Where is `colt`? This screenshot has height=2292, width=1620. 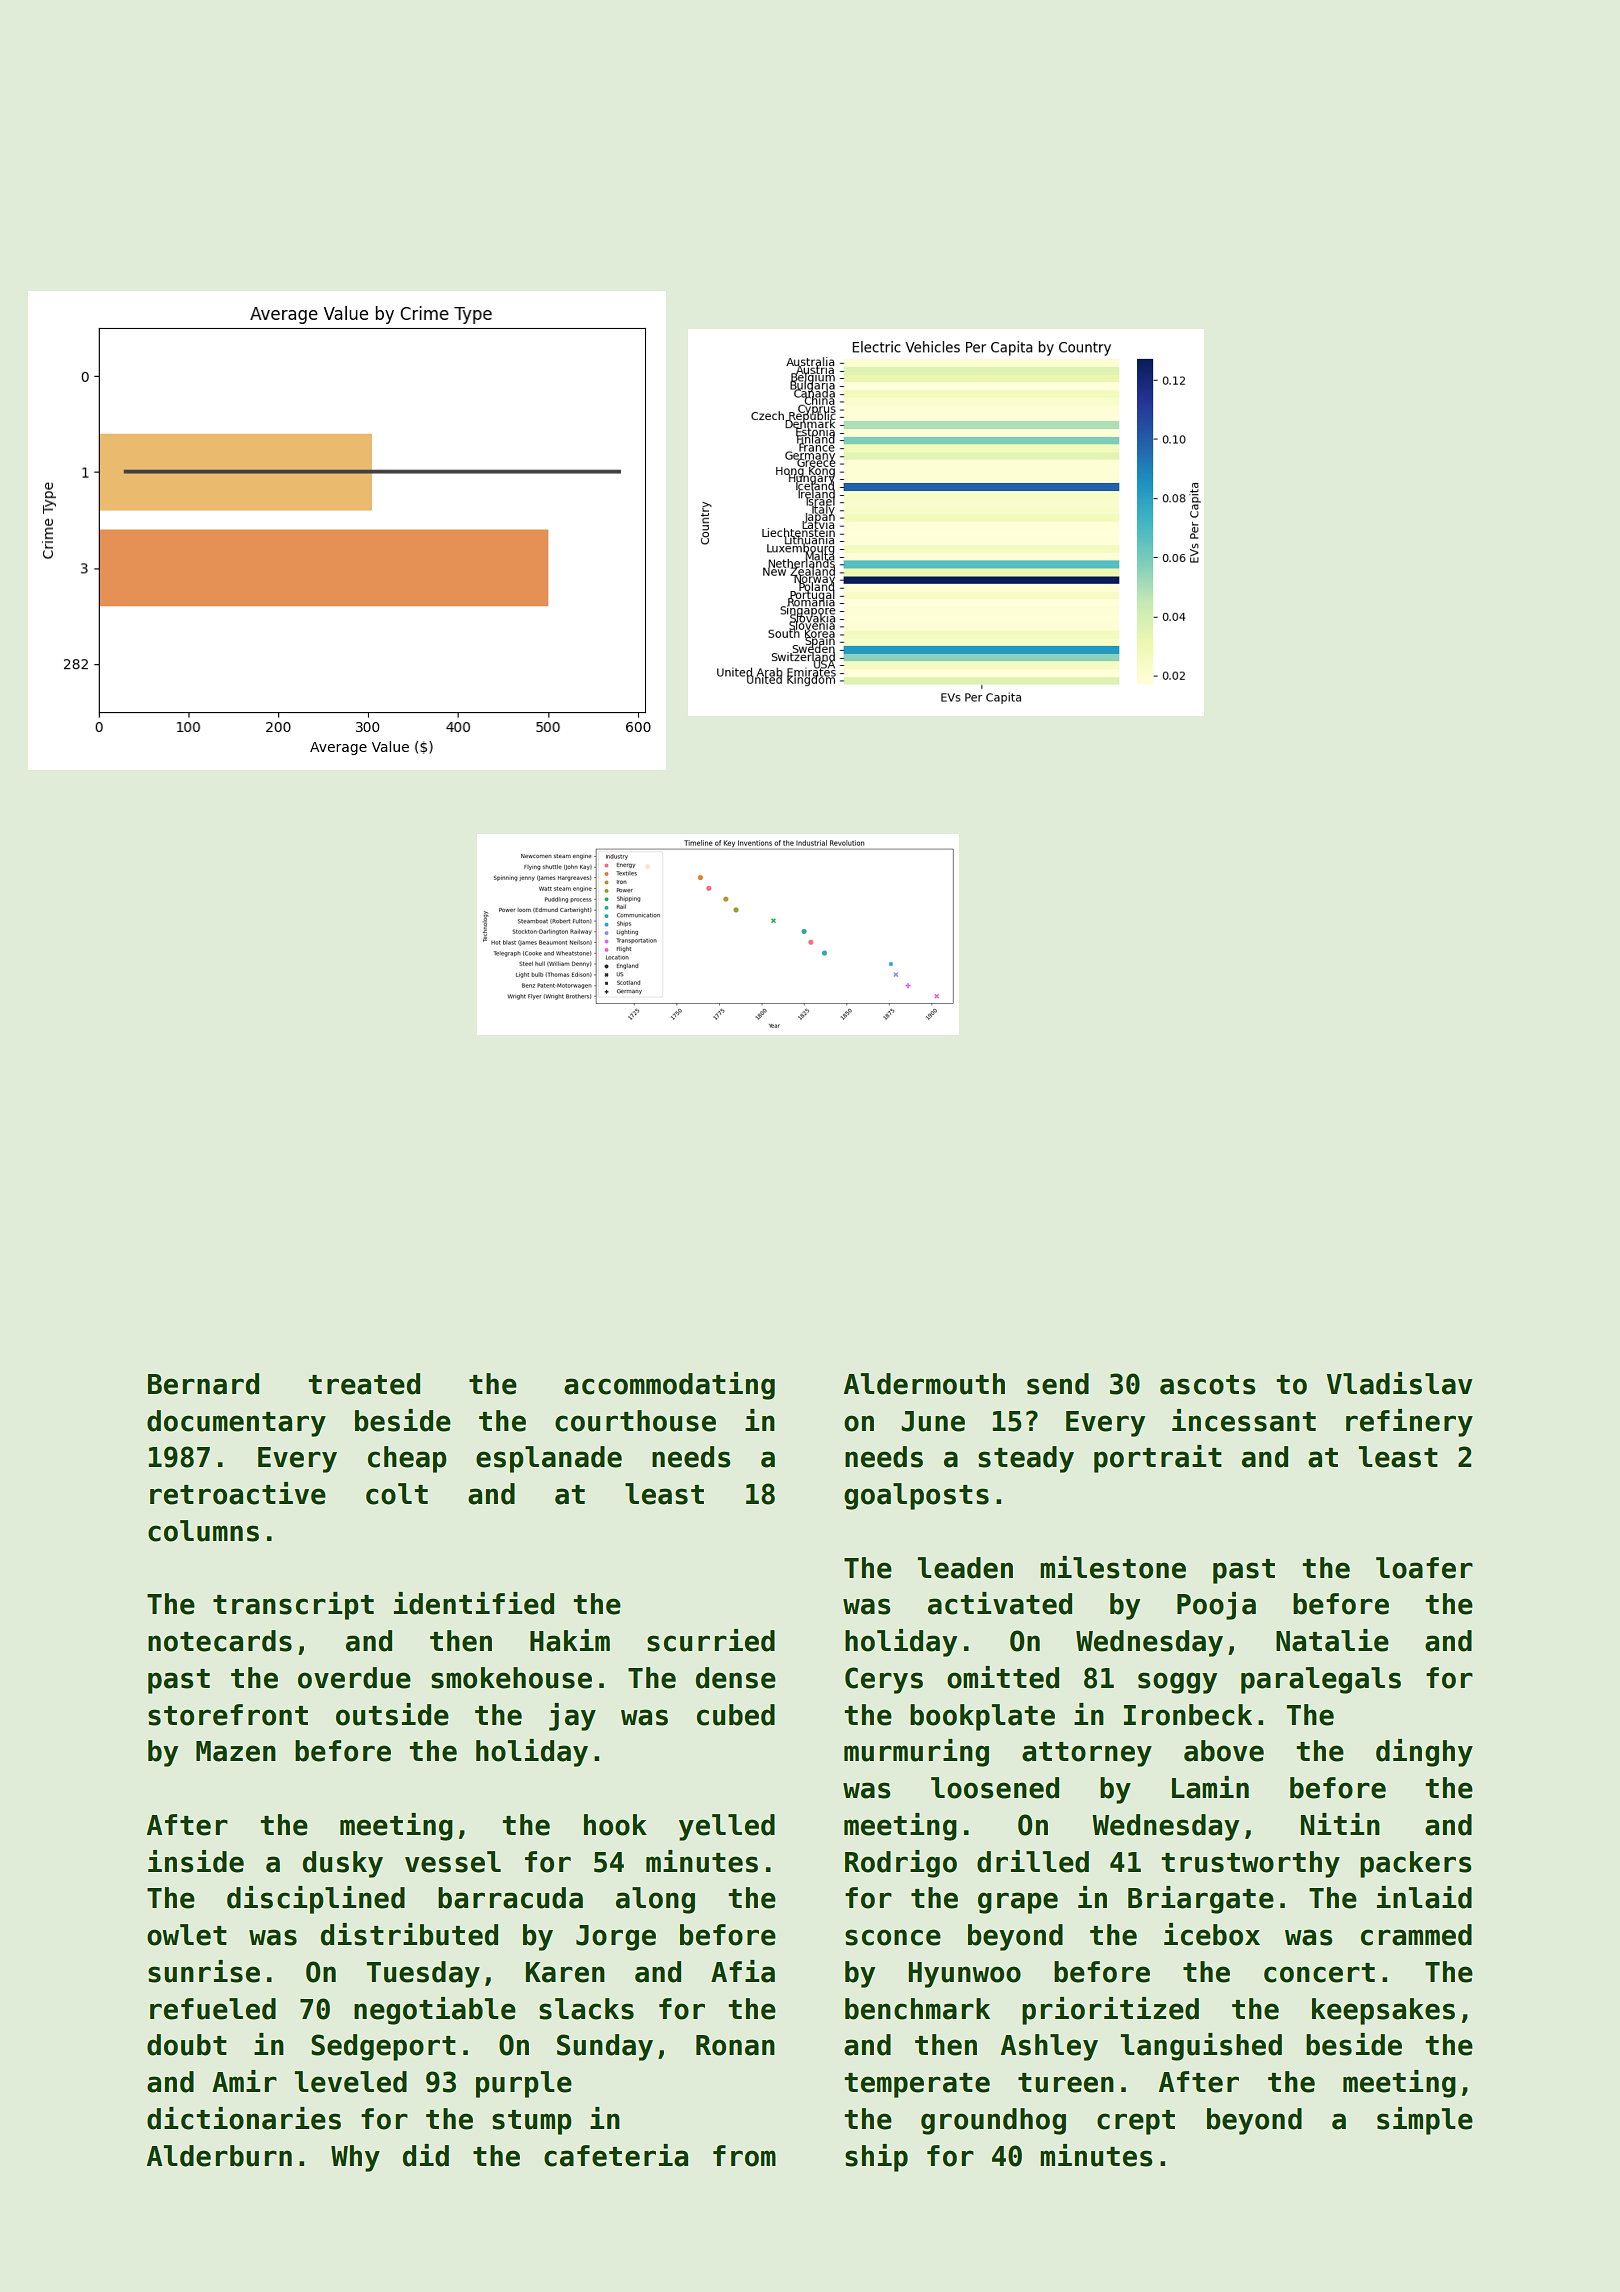
colt is located at coordinates (397, 1494).
